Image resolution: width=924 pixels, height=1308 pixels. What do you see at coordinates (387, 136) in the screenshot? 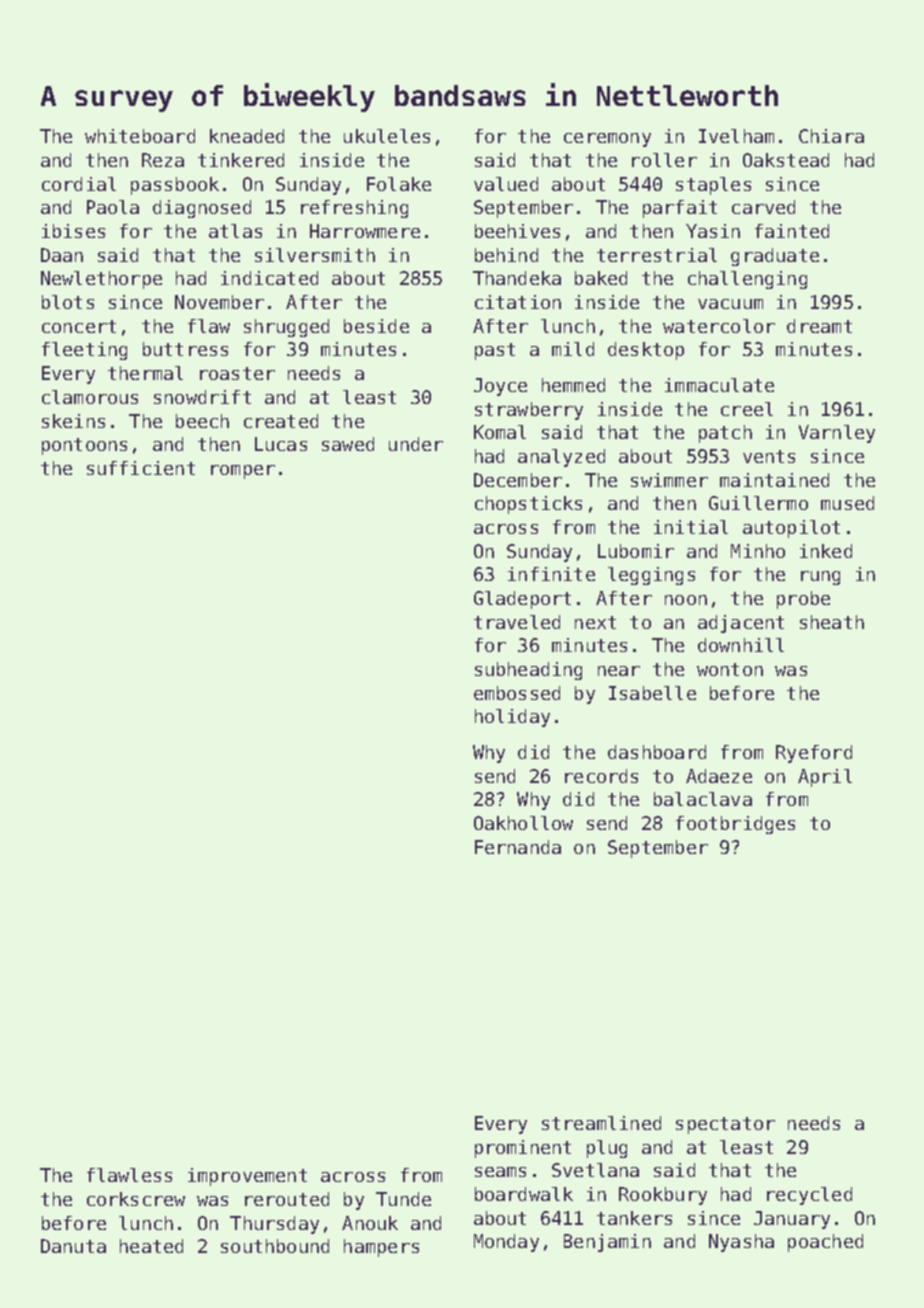
I see `ukuleles` at bounding box center [387, 136].
